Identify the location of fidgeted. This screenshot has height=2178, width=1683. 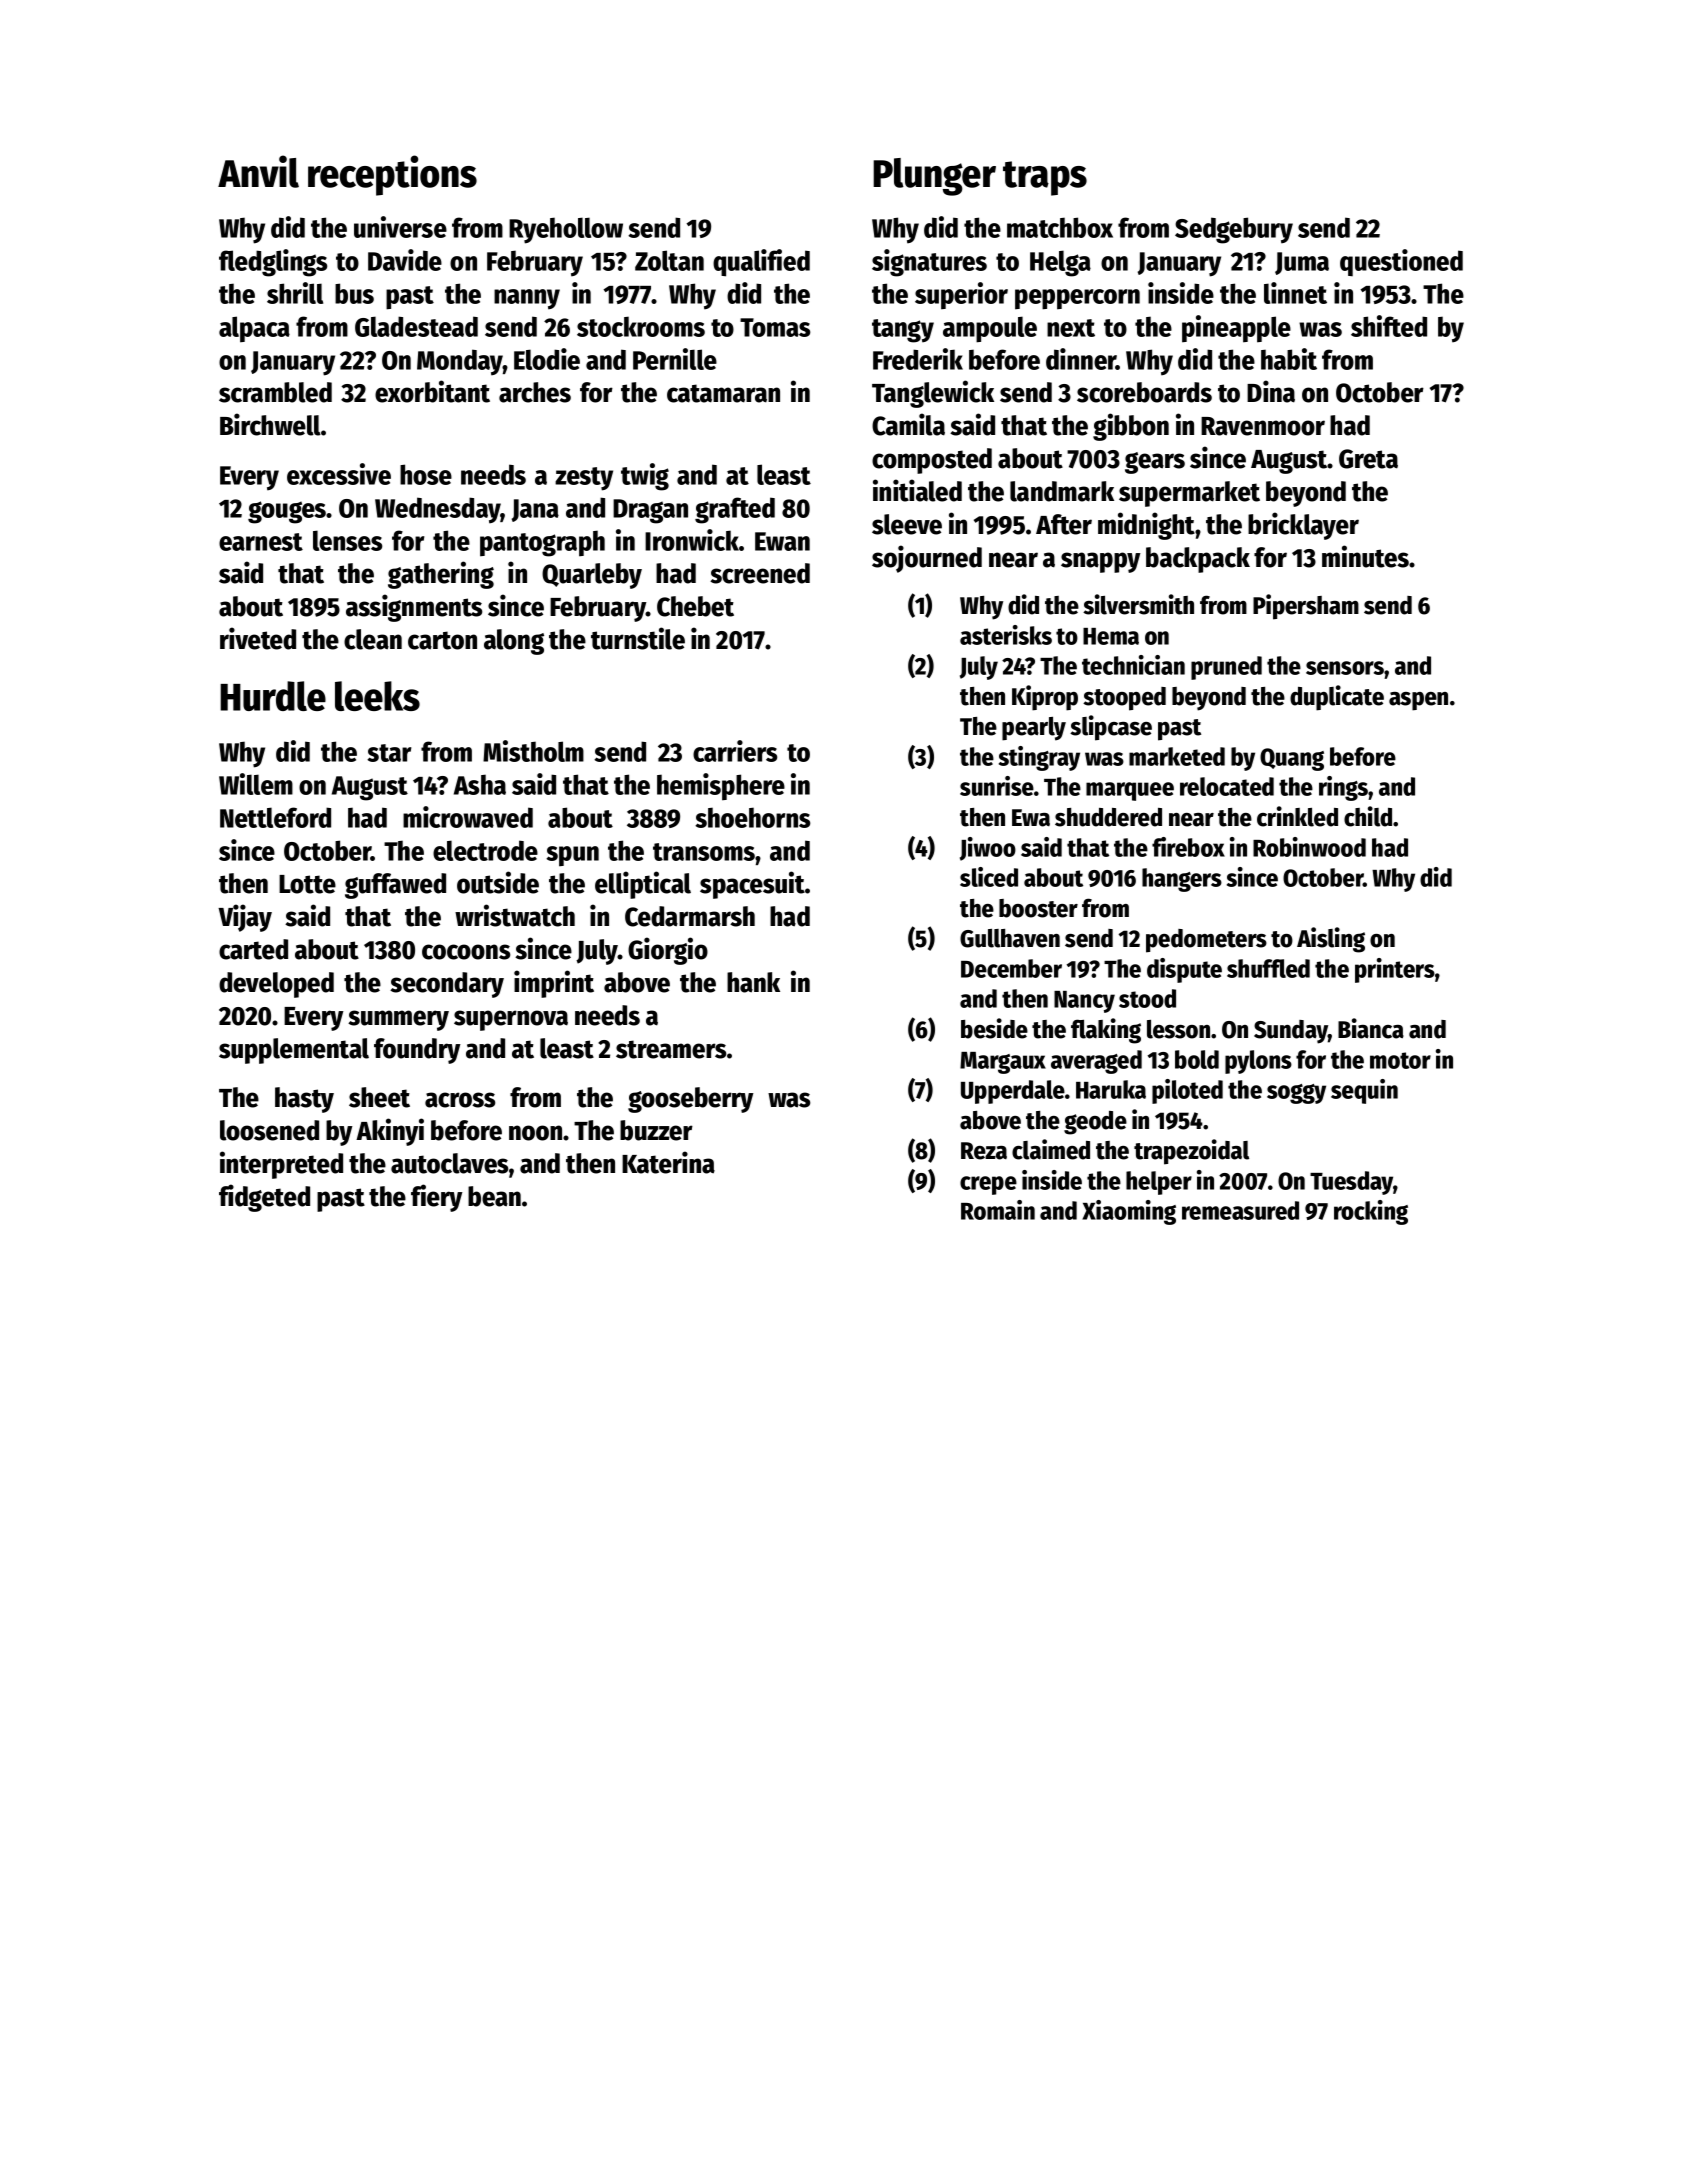
(264, 1198).
